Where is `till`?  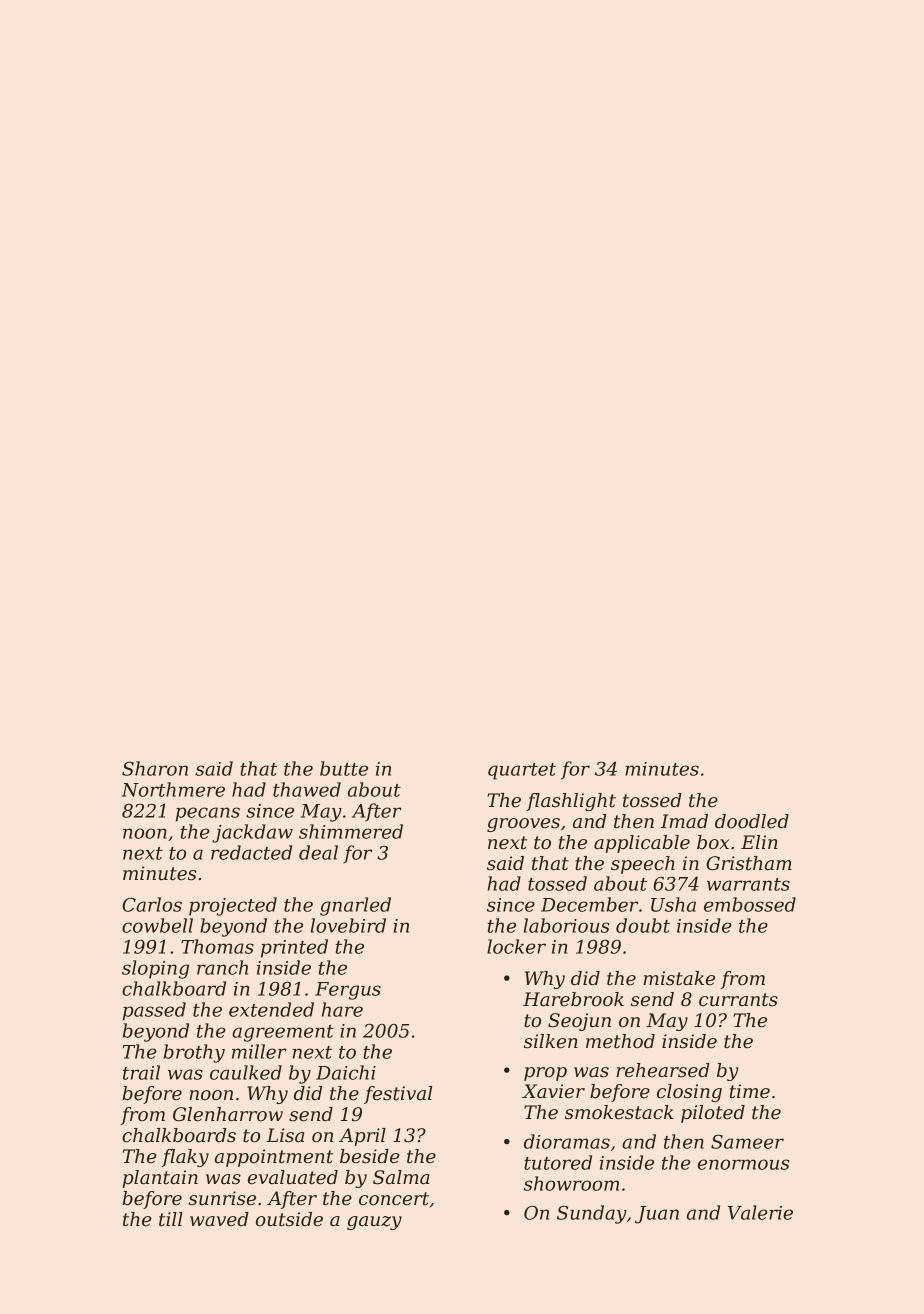
till is located at coordinates (171, 1219).
